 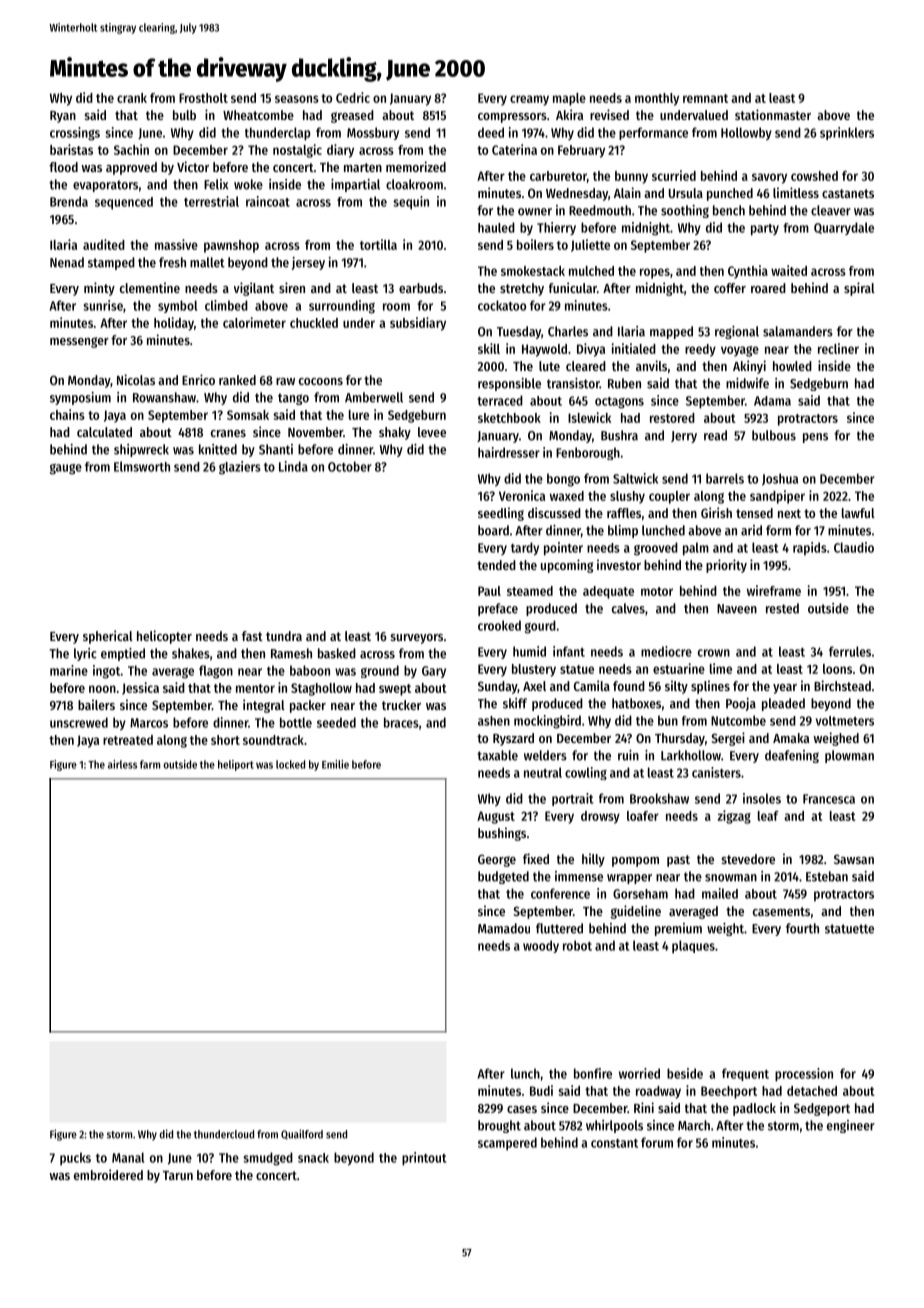 What do you see at coordinates (237, 380) in the page?
I see `ranked` at bounding box center [237, 380].
